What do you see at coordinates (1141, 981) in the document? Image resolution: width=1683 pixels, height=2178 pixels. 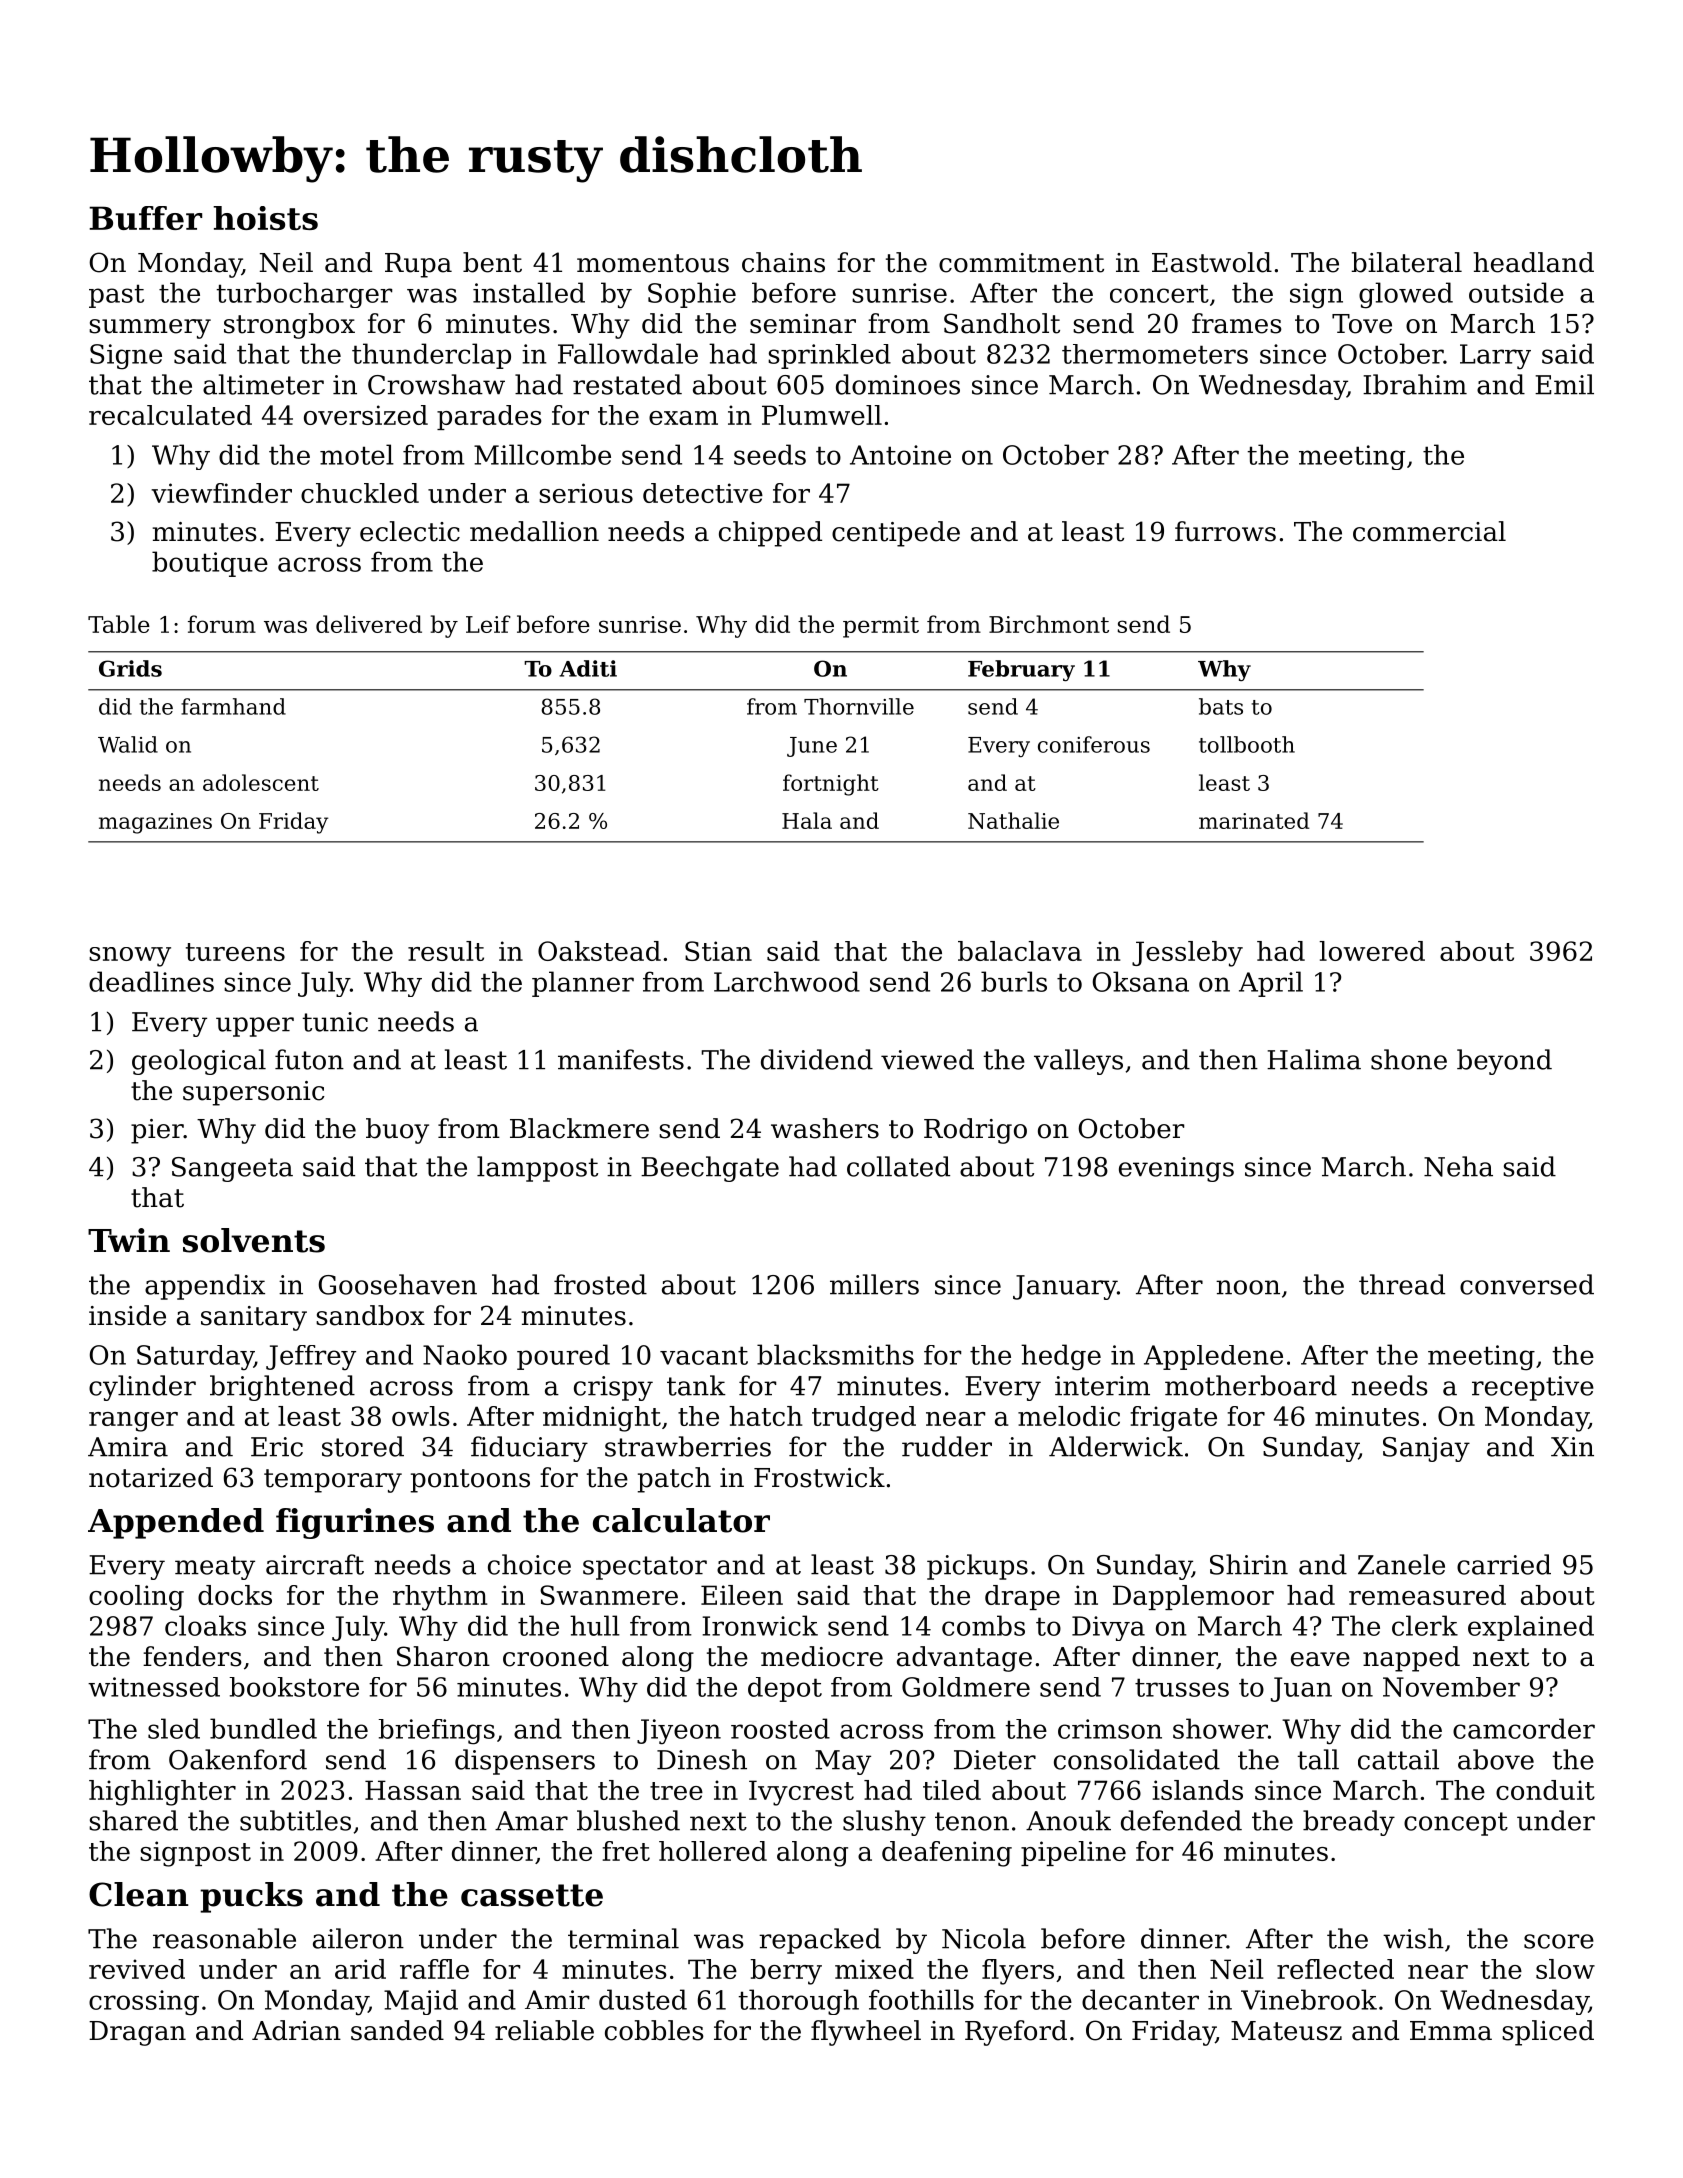 I see `Oksana` at bounding box center [1141, 981].
